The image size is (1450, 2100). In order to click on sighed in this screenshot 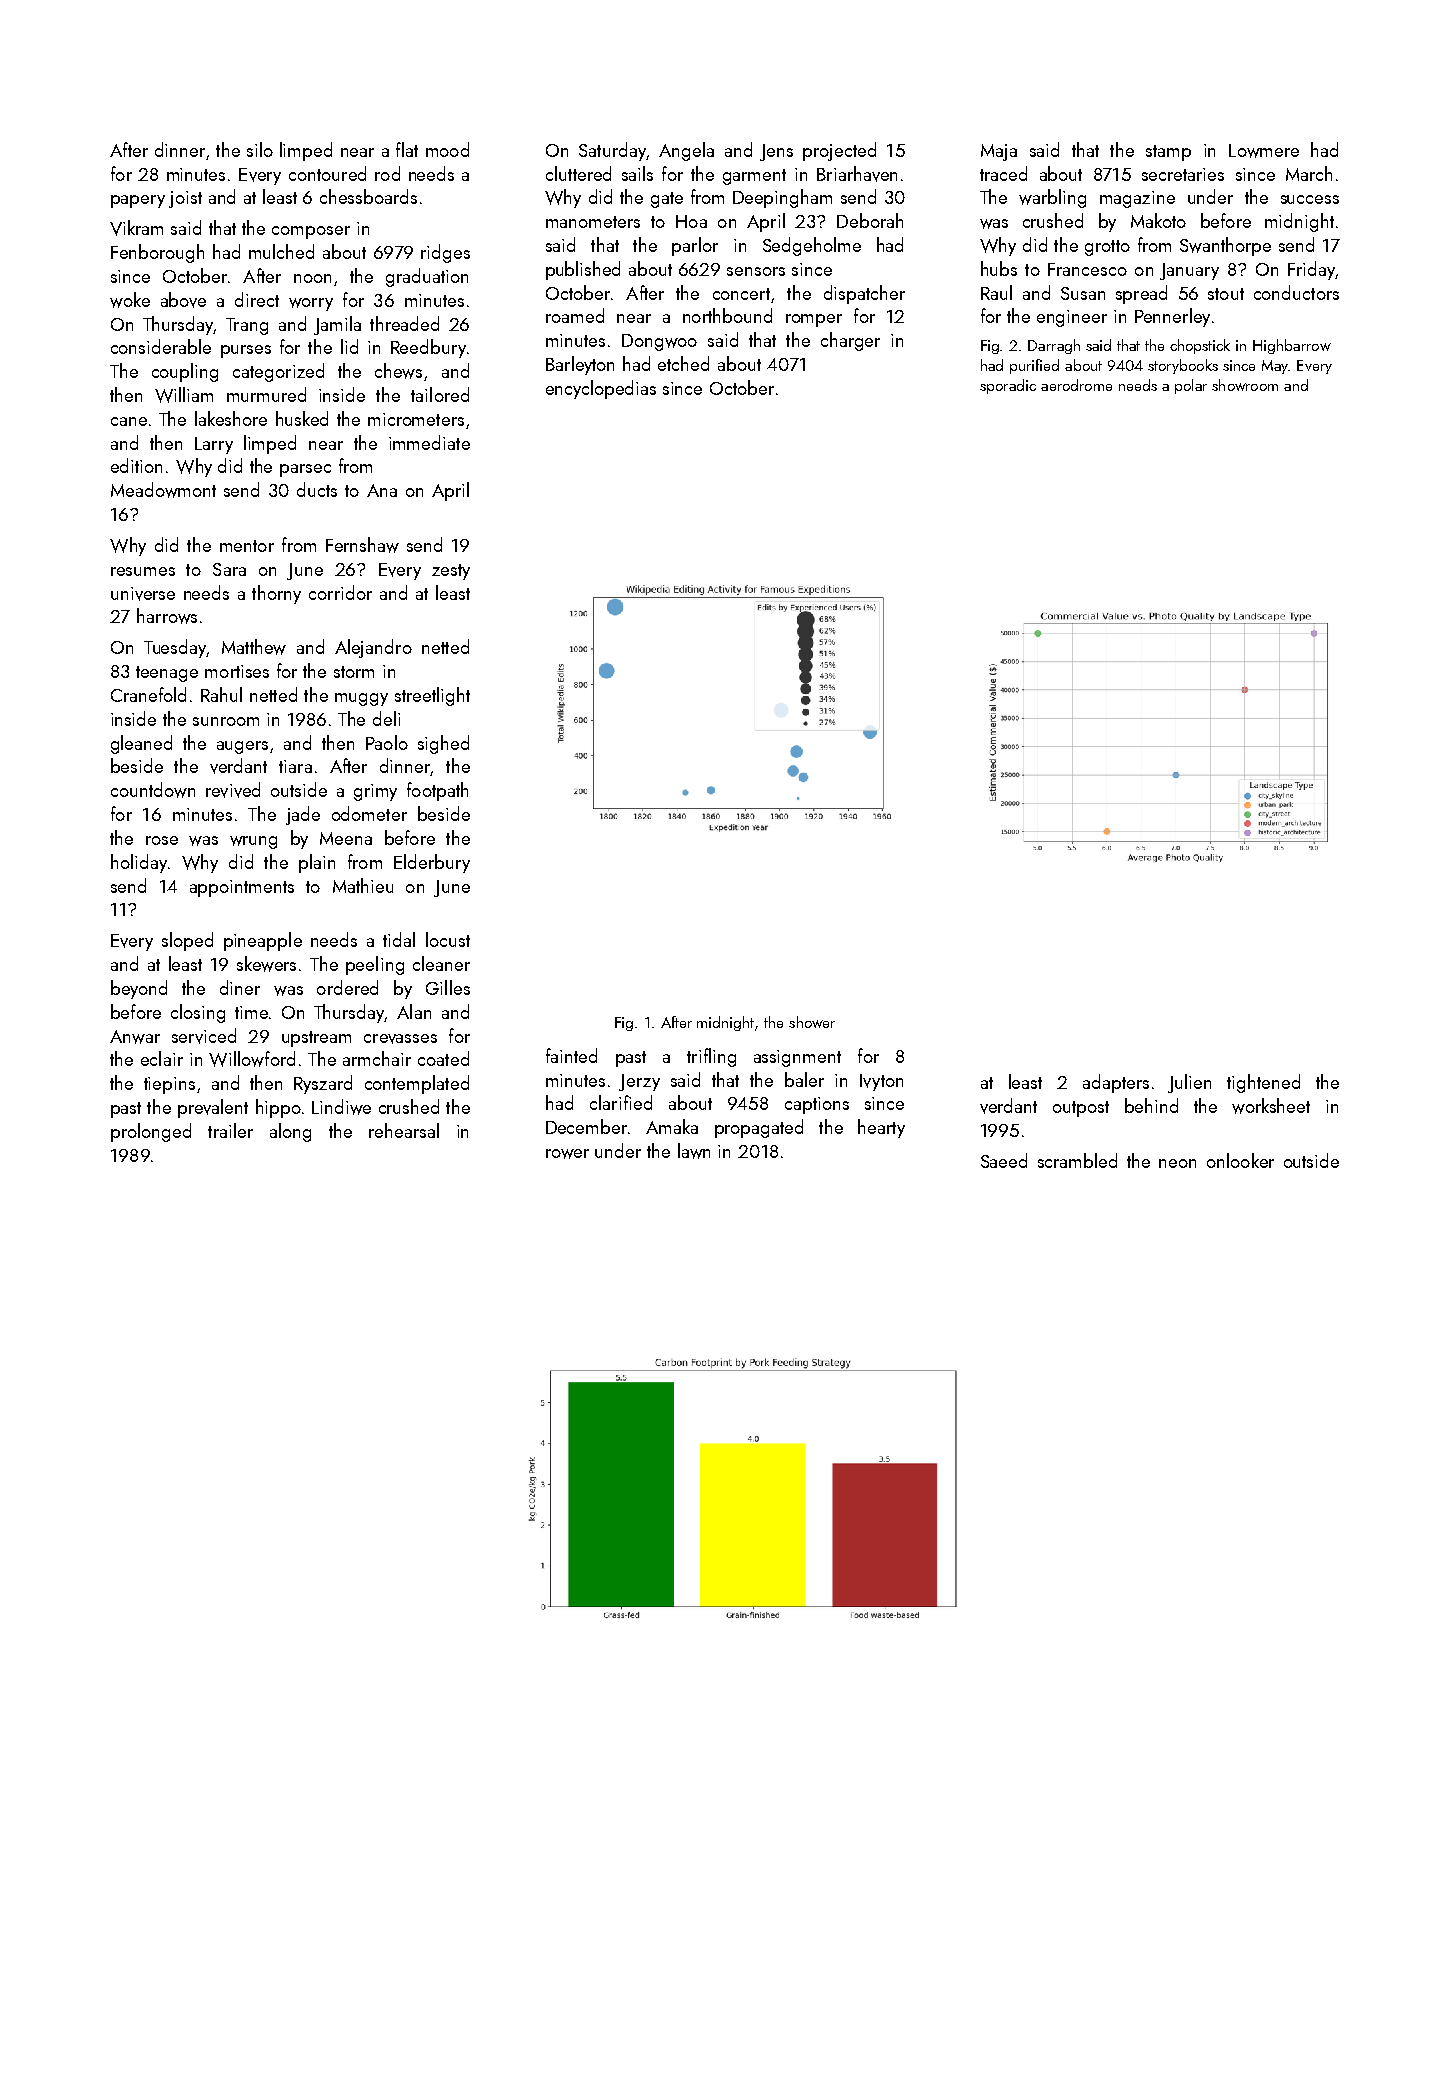, I will do `click(443, 744)`.
